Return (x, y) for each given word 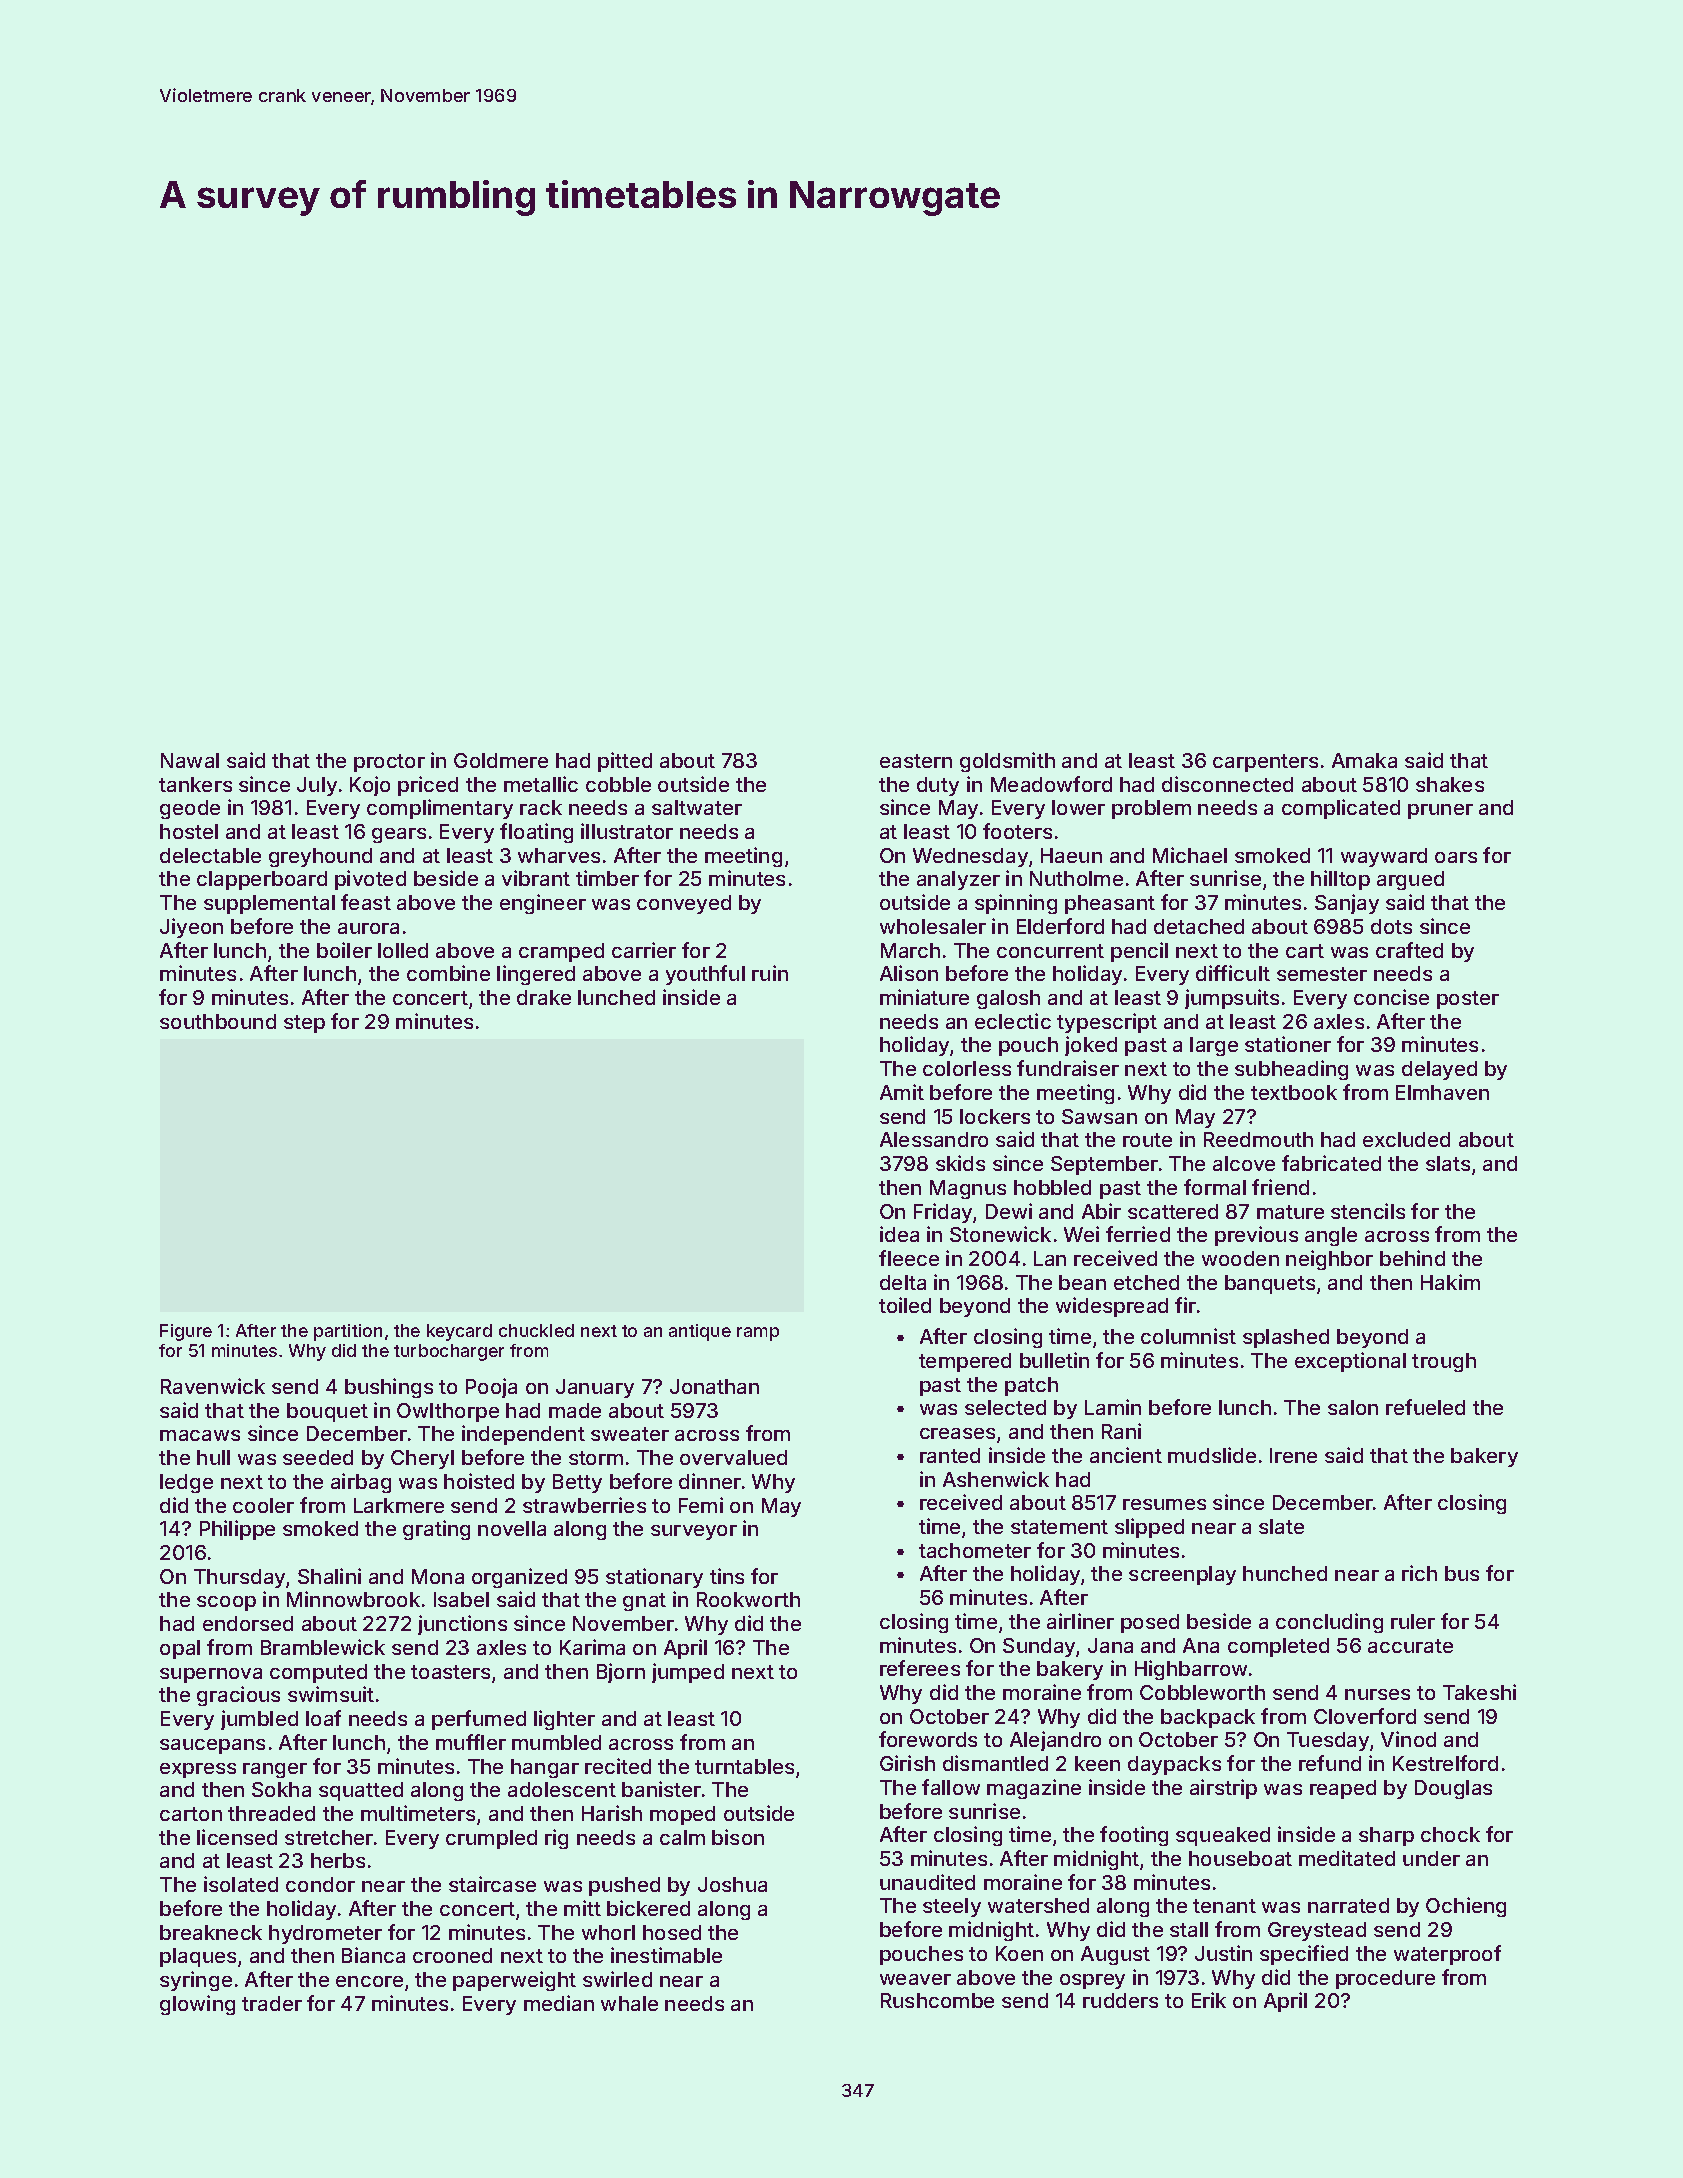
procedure (1385, 1979)
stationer (1288, 1044)
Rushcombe (937, 2000)
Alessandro (934, 1139)
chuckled (536, 1330)
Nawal (190, 760)
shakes (1450, 784)
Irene (1293, 1455)
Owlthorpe (448, 1412)
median (559, 2003)
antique (700, 1332)
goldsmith (1007, 762)
